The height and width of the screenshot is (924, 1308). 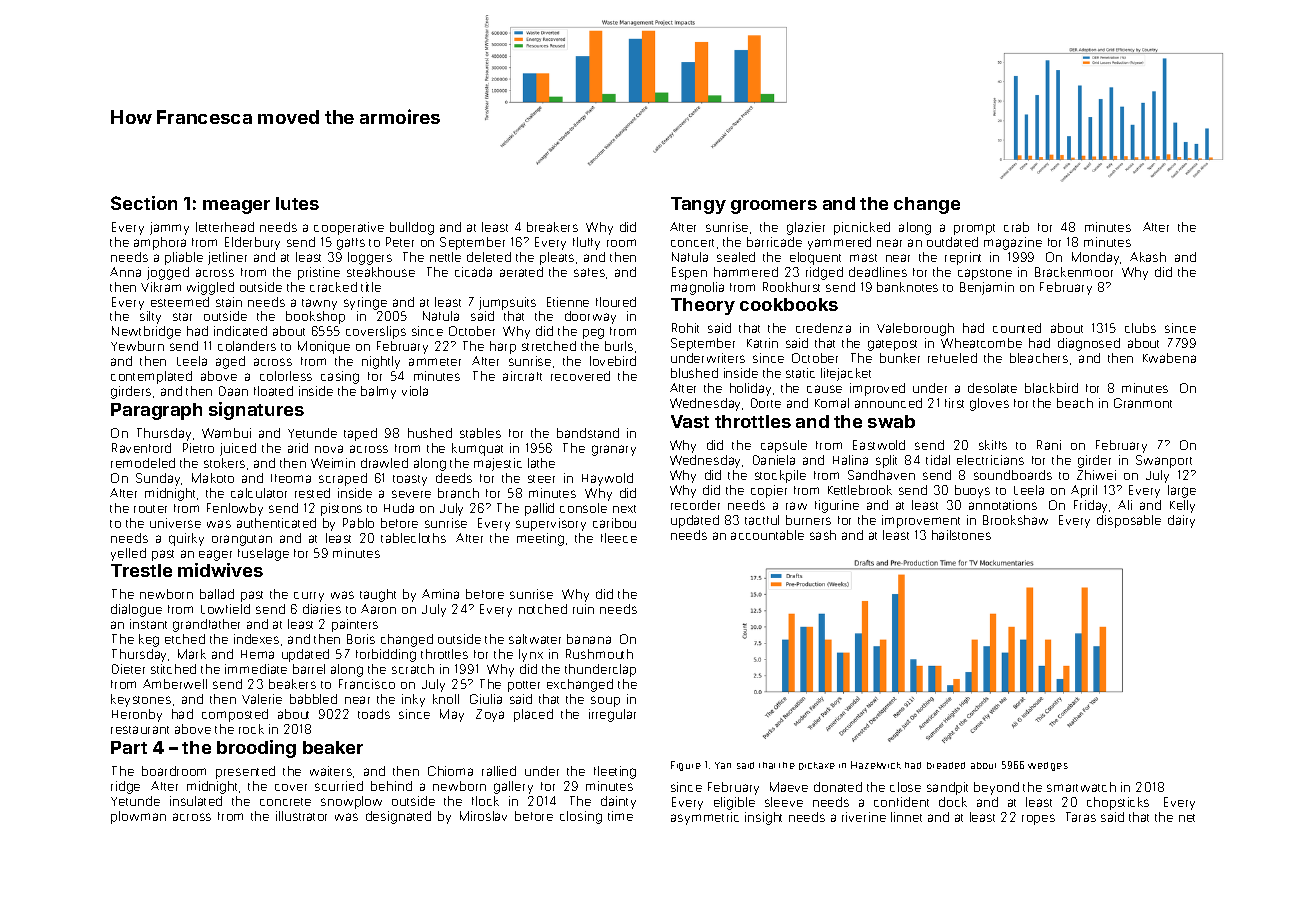 I want to click on crab, so click(x=1016, y=227).
